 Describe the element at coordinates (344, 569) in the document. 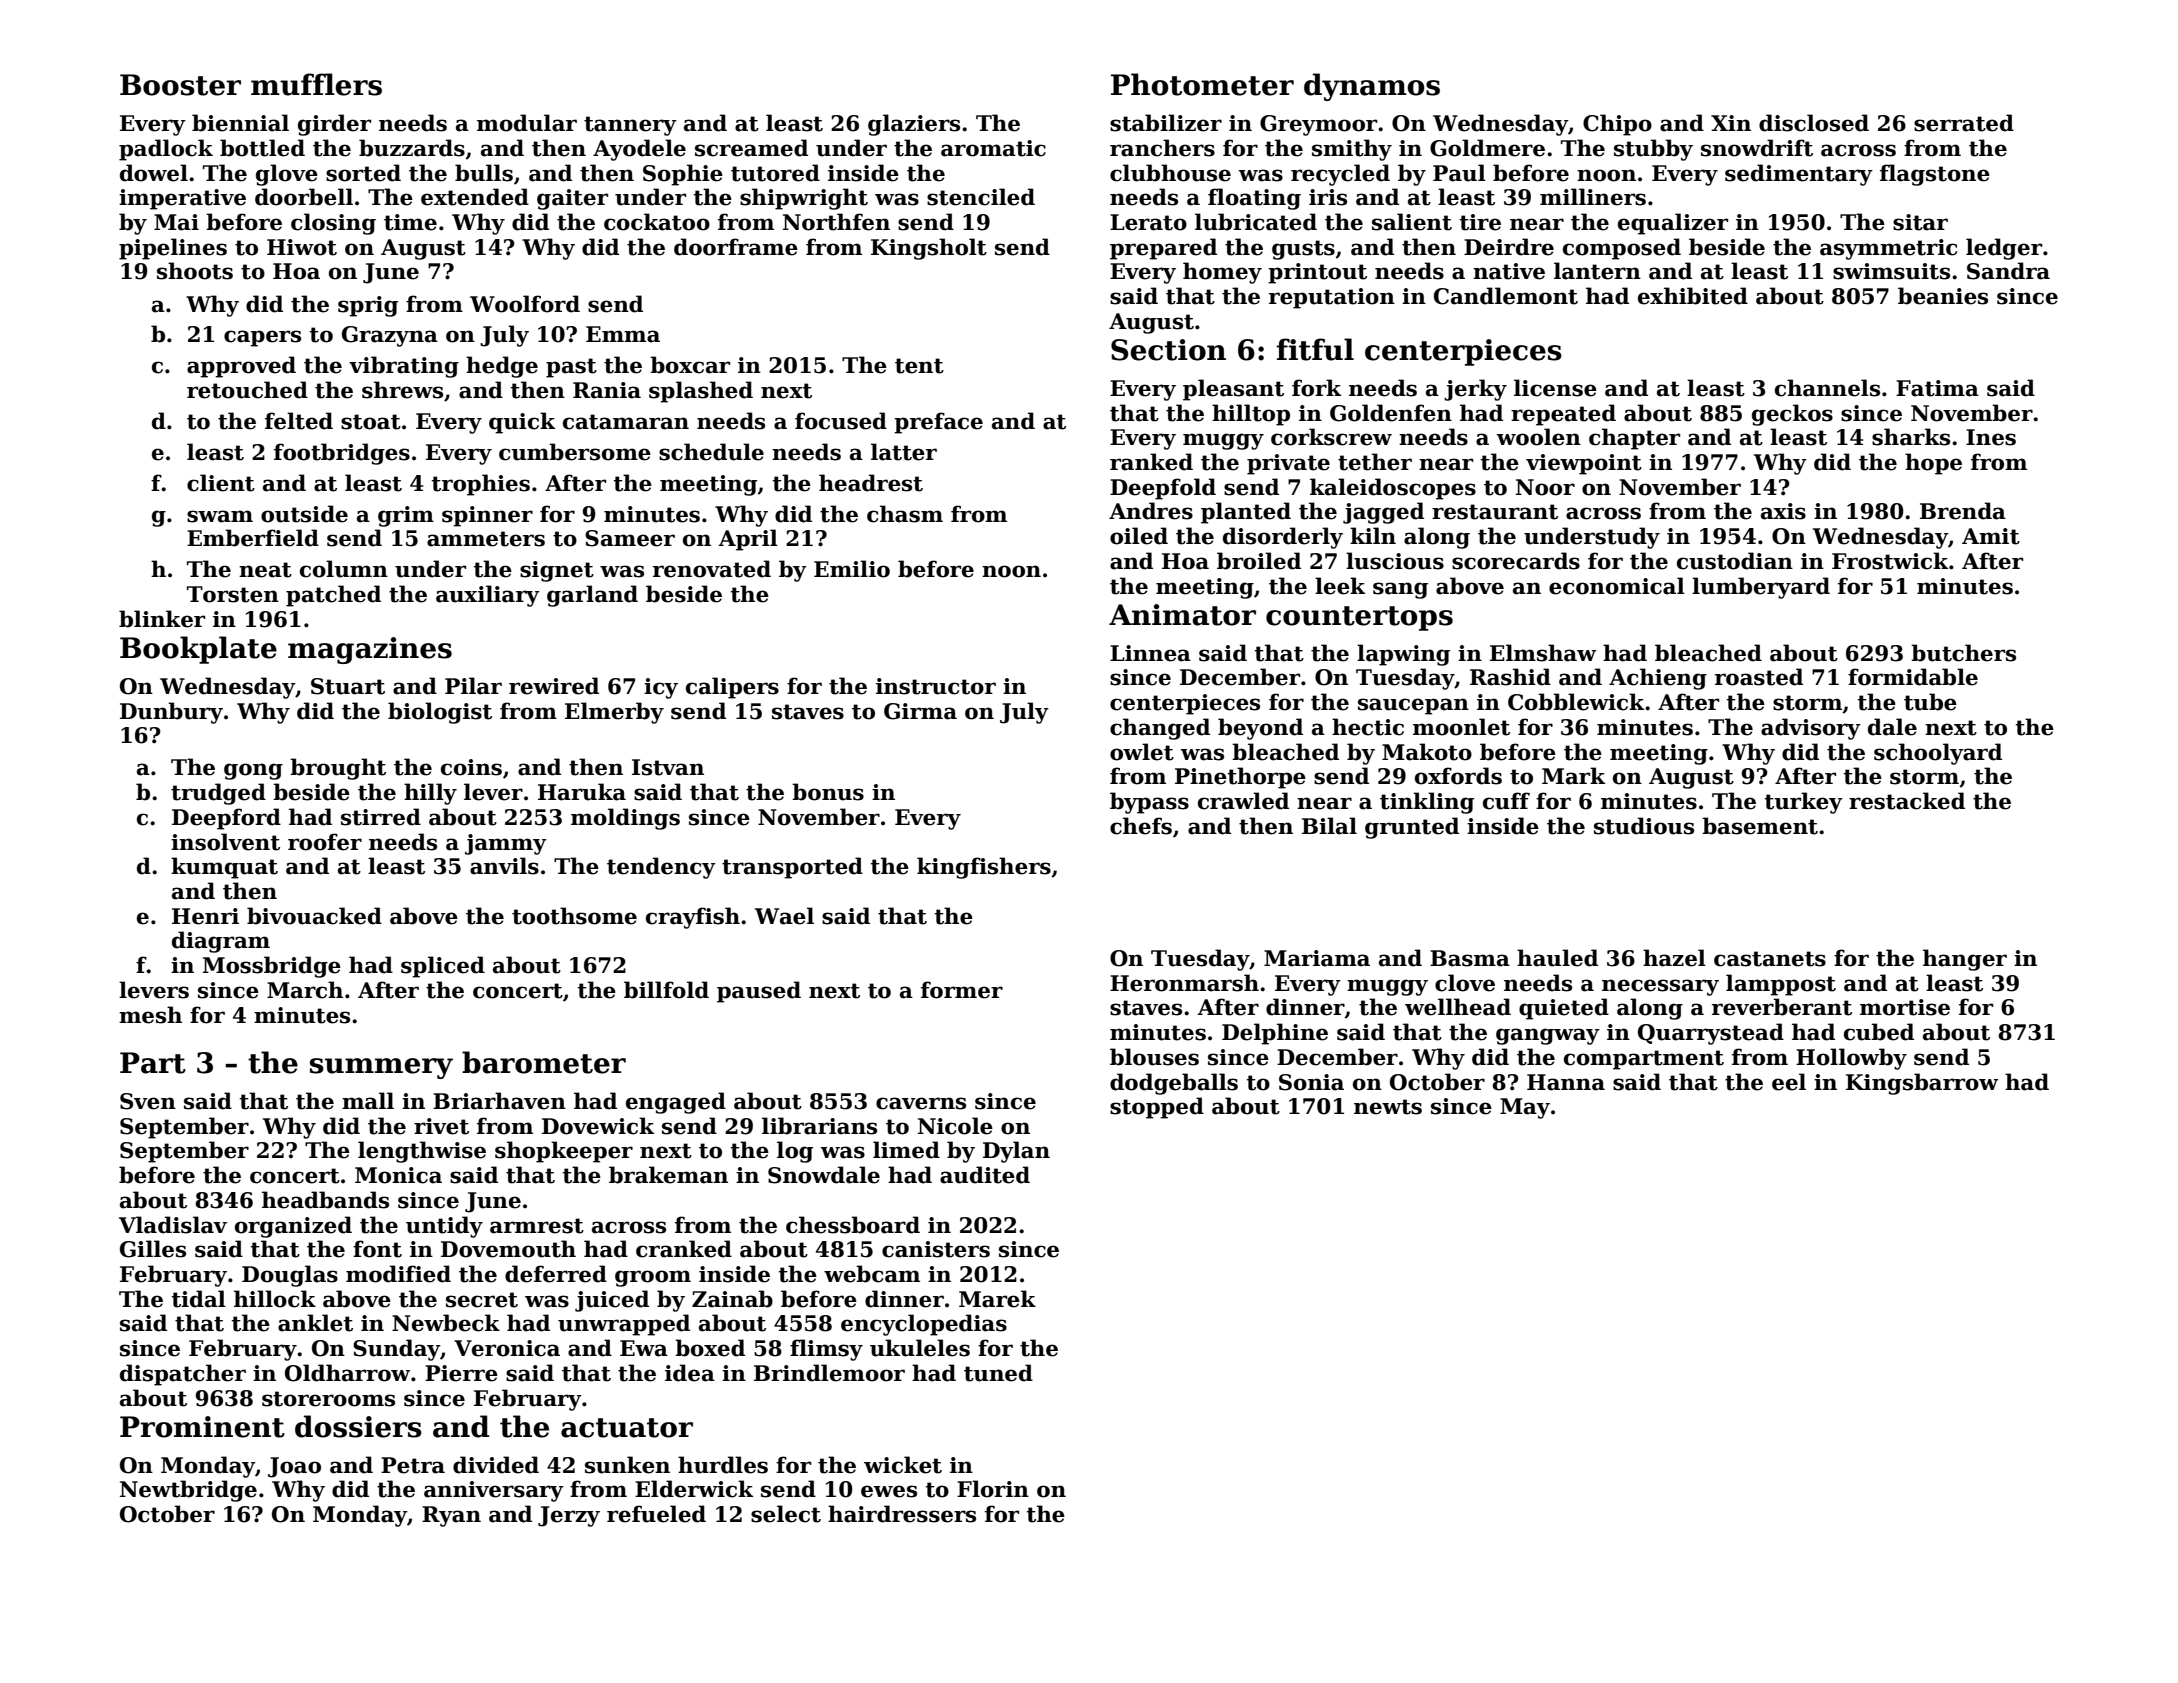

I see `column` at that location.
